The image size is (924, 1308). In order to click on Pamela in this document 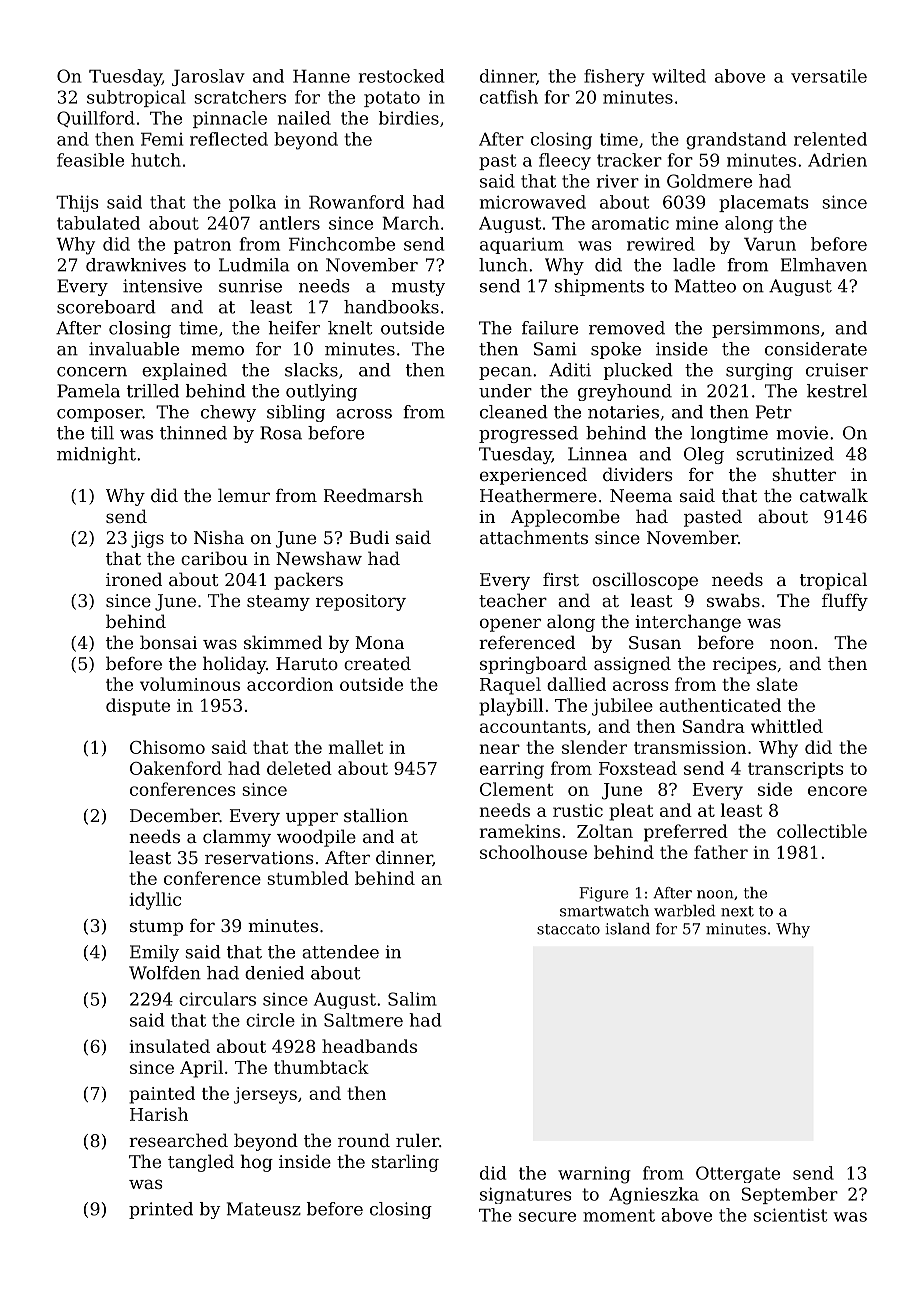, I will do `click(88, 391)`.
